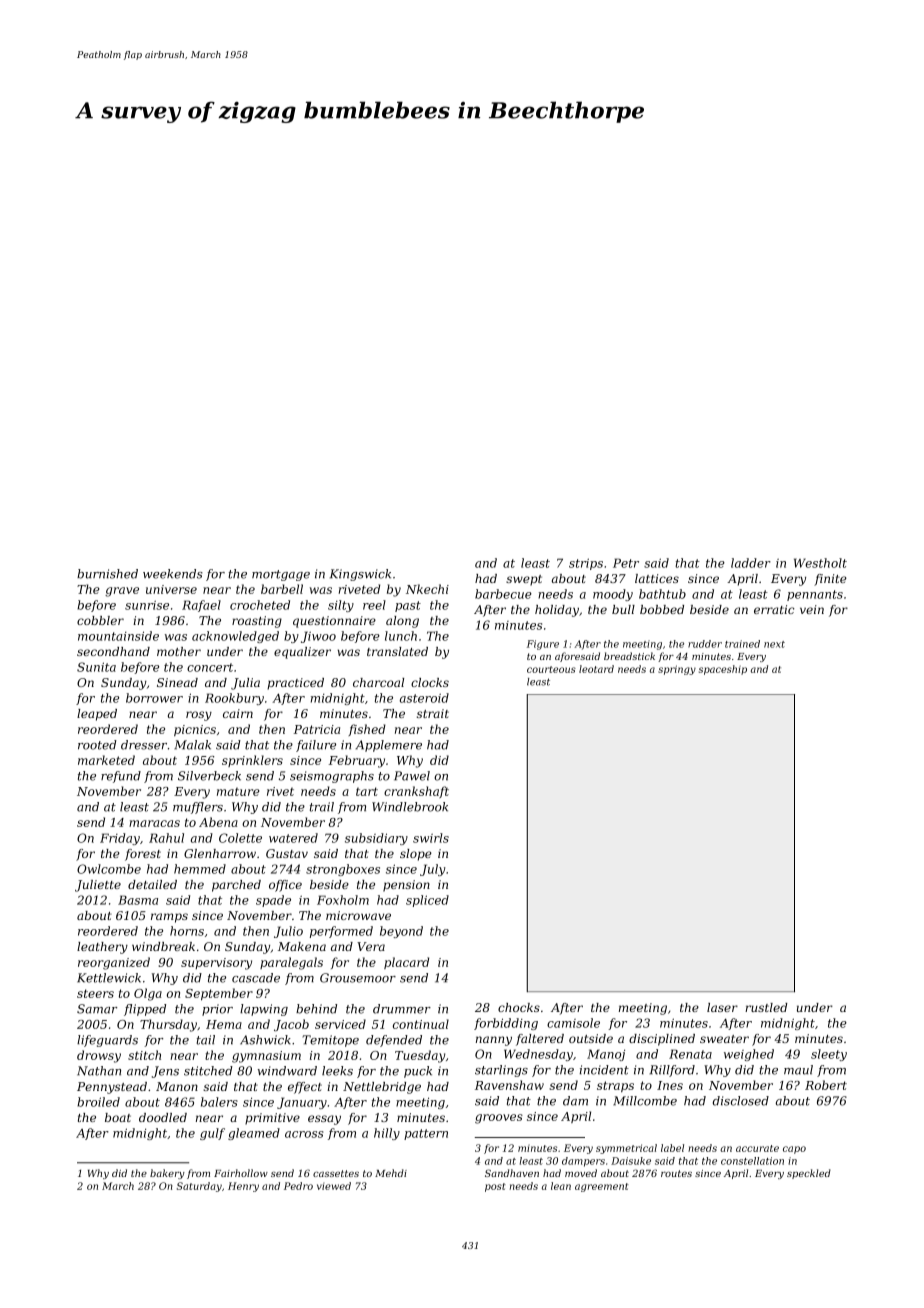  I want to click on Petr, so click(626, 563).
